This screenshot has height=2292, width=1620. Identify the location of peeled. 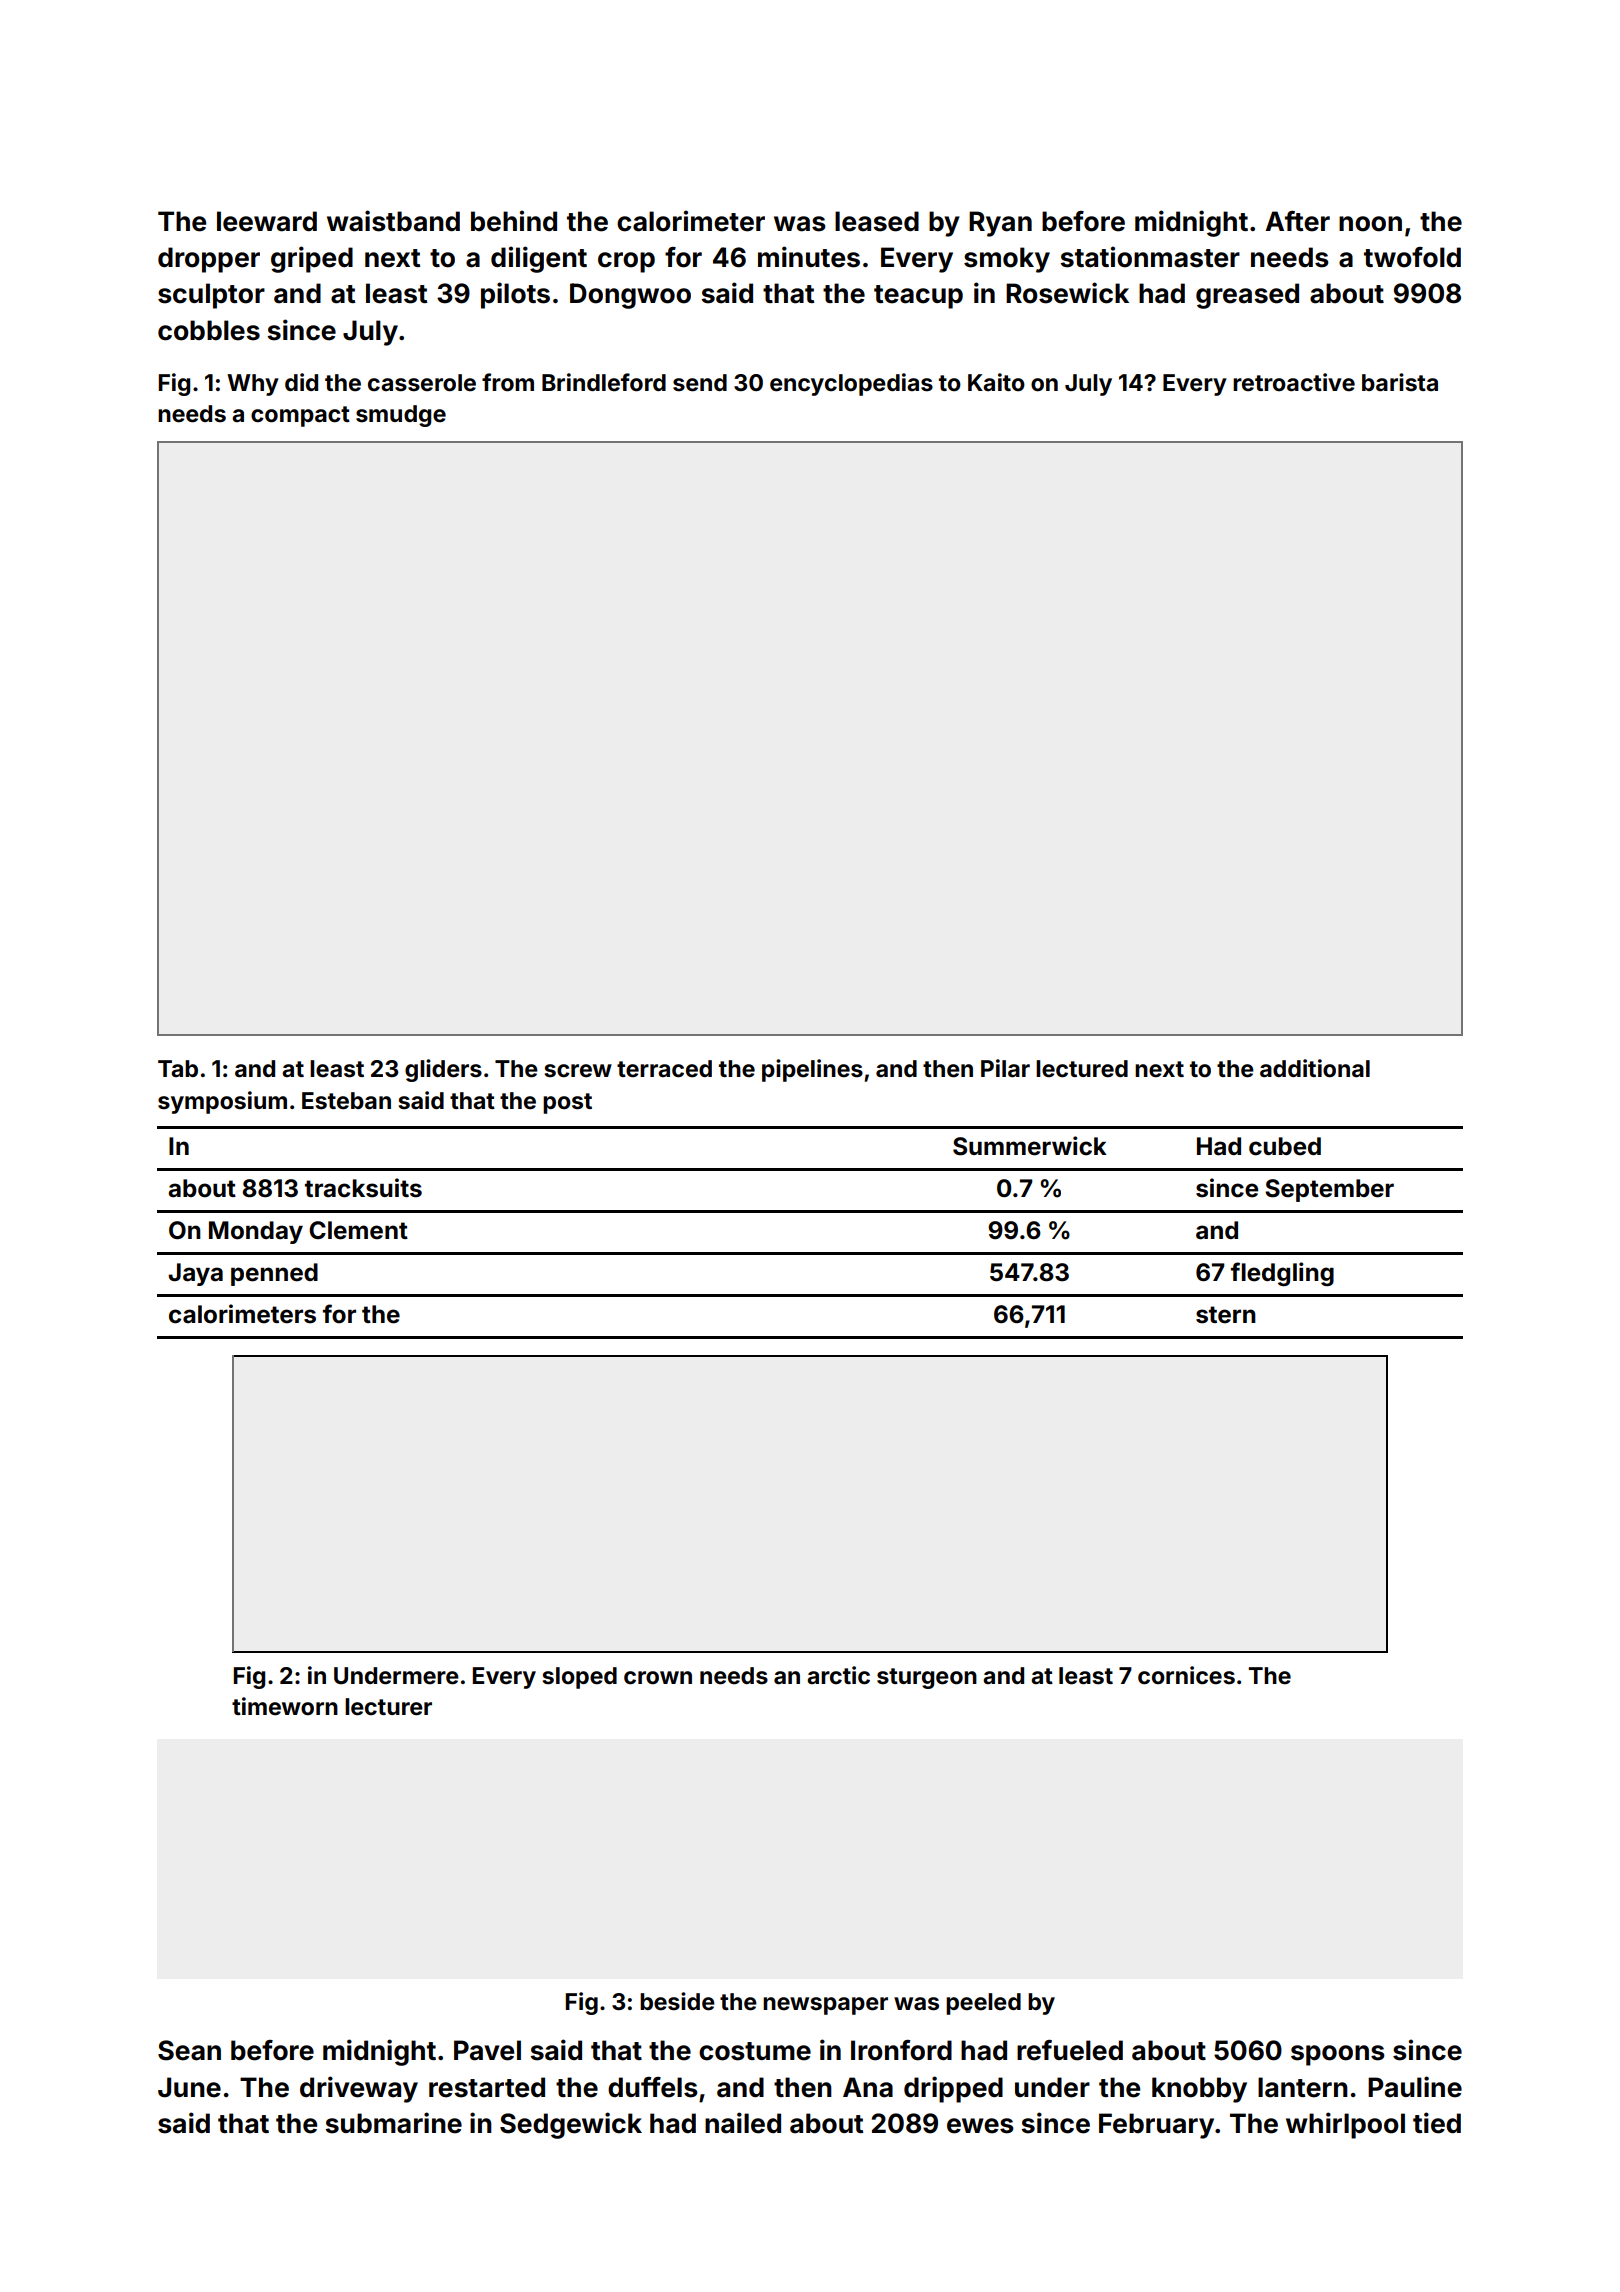
(983, 2004).
